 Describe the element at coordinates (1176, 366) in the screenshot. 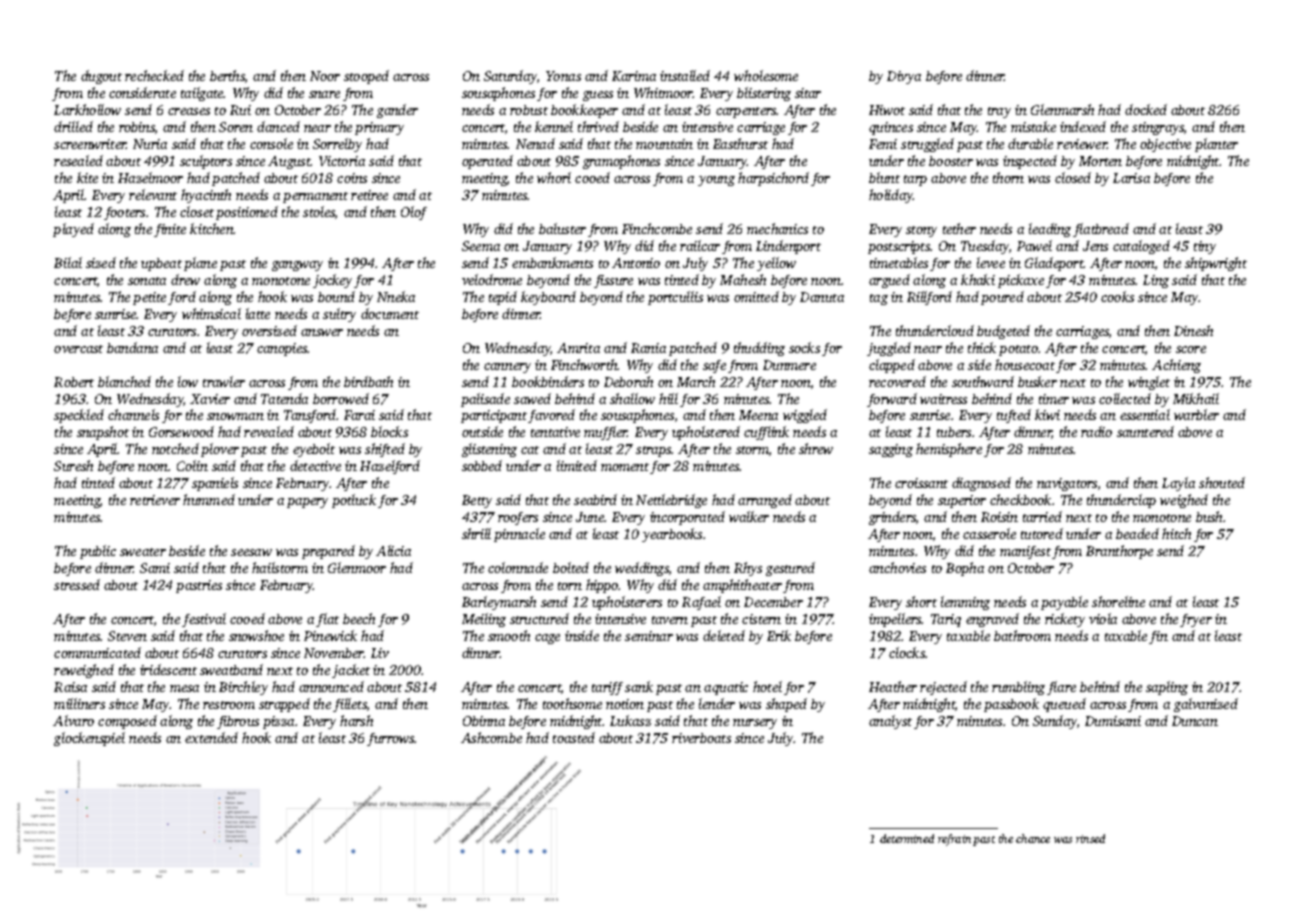

I see `Achieng` at that location.
